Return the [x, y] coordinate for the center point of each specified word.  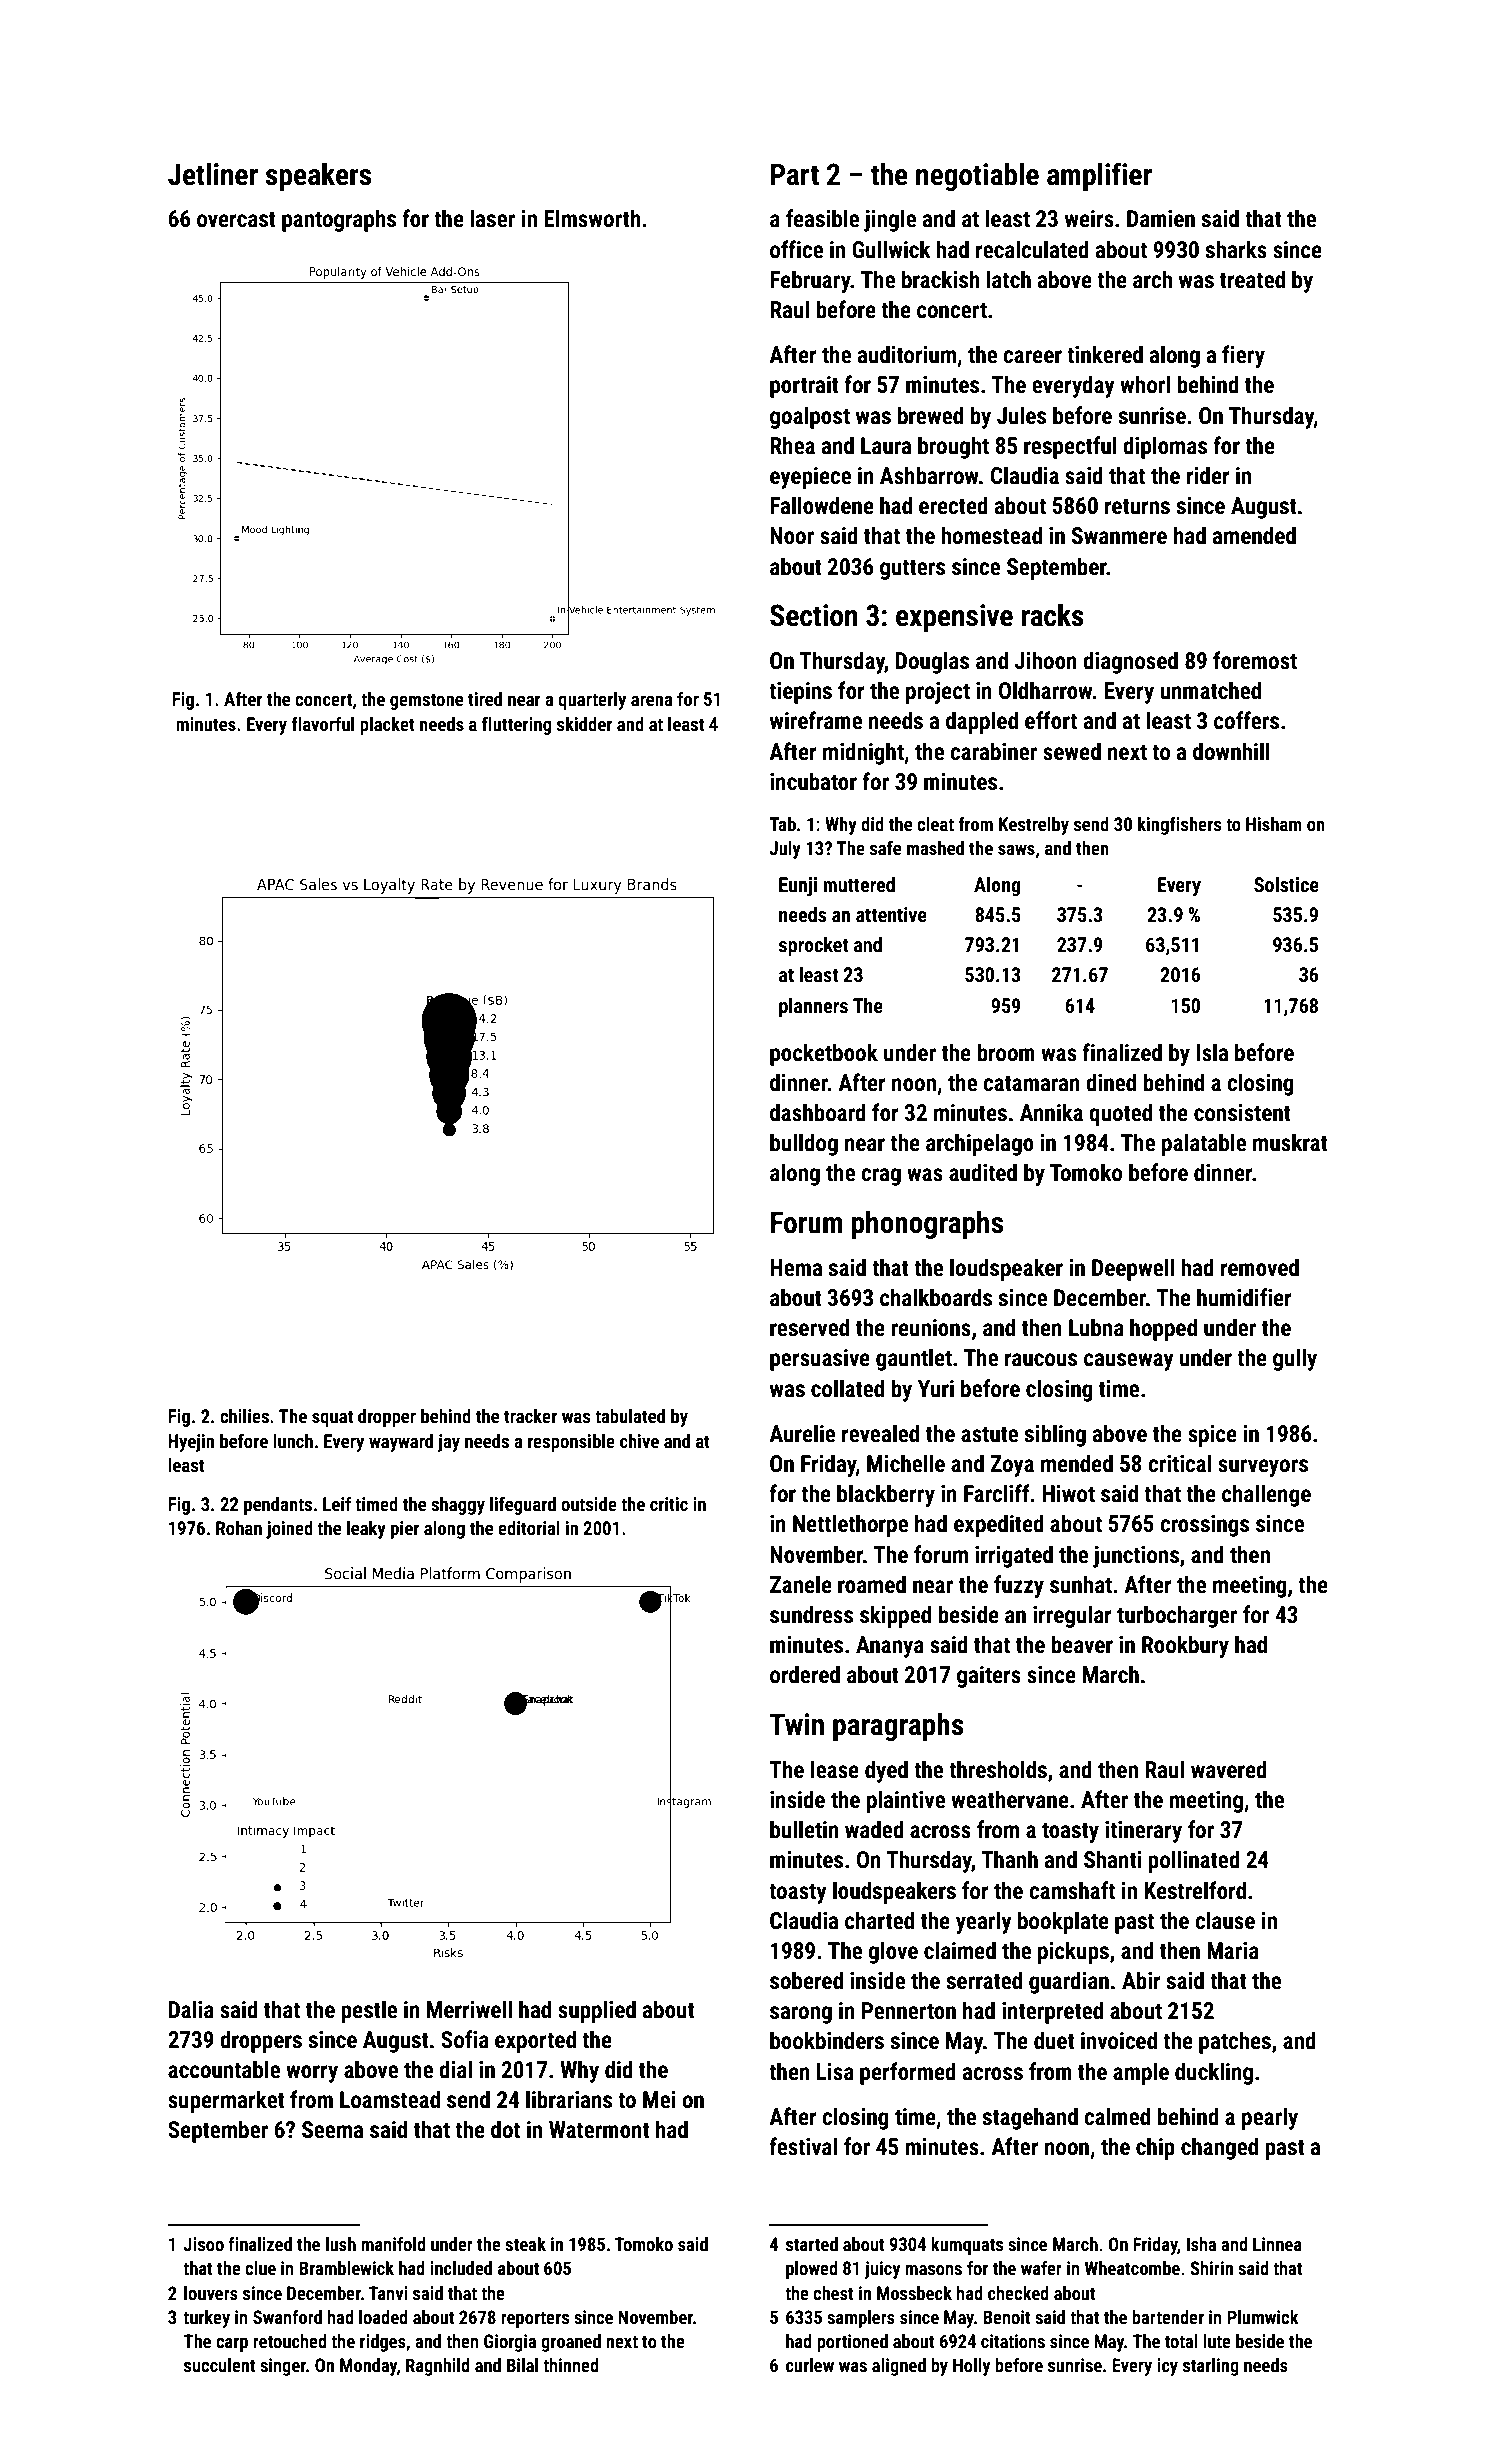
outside [589, 1504]
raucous [1041, 1360]
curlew [810, 2365]
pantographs [339, 220]
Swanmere [1119, 536]
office [796, 249]
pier [405, 1530]
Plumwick [1263, 2317]
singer [283, 2367]
